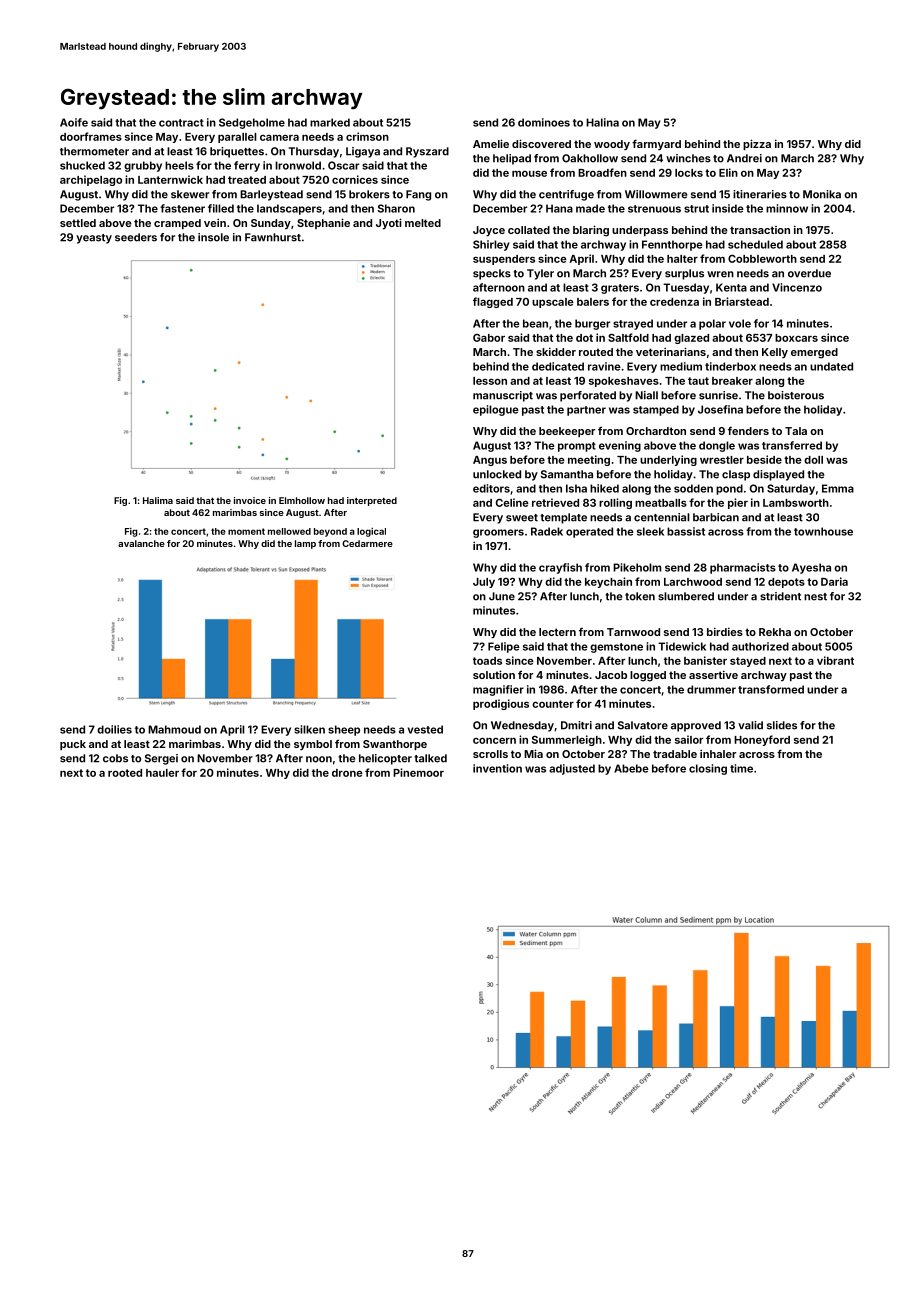 The width and height of the screenshot is (924, 1308). I want to click on Halima, so click(158, 500).
